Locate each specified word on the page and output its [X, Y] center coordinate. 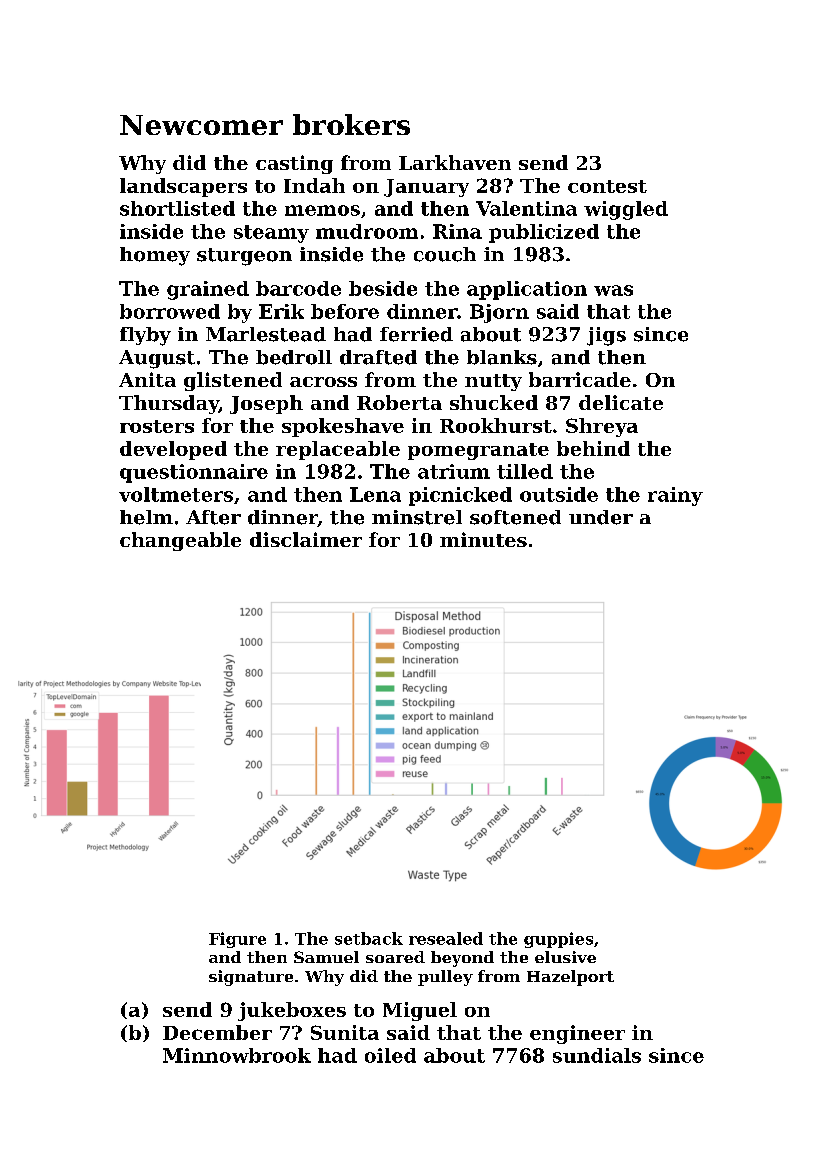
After [213, 517]
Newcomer [201, 125]
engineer [577, 1034]
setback [369, 938]
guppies [558, 940]
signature [251, 978]
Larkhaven [455, 162]
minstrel [417, 517]
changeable [180, 541]
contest [607, 186]
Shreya [602, 427]
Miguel [420, 1011]
